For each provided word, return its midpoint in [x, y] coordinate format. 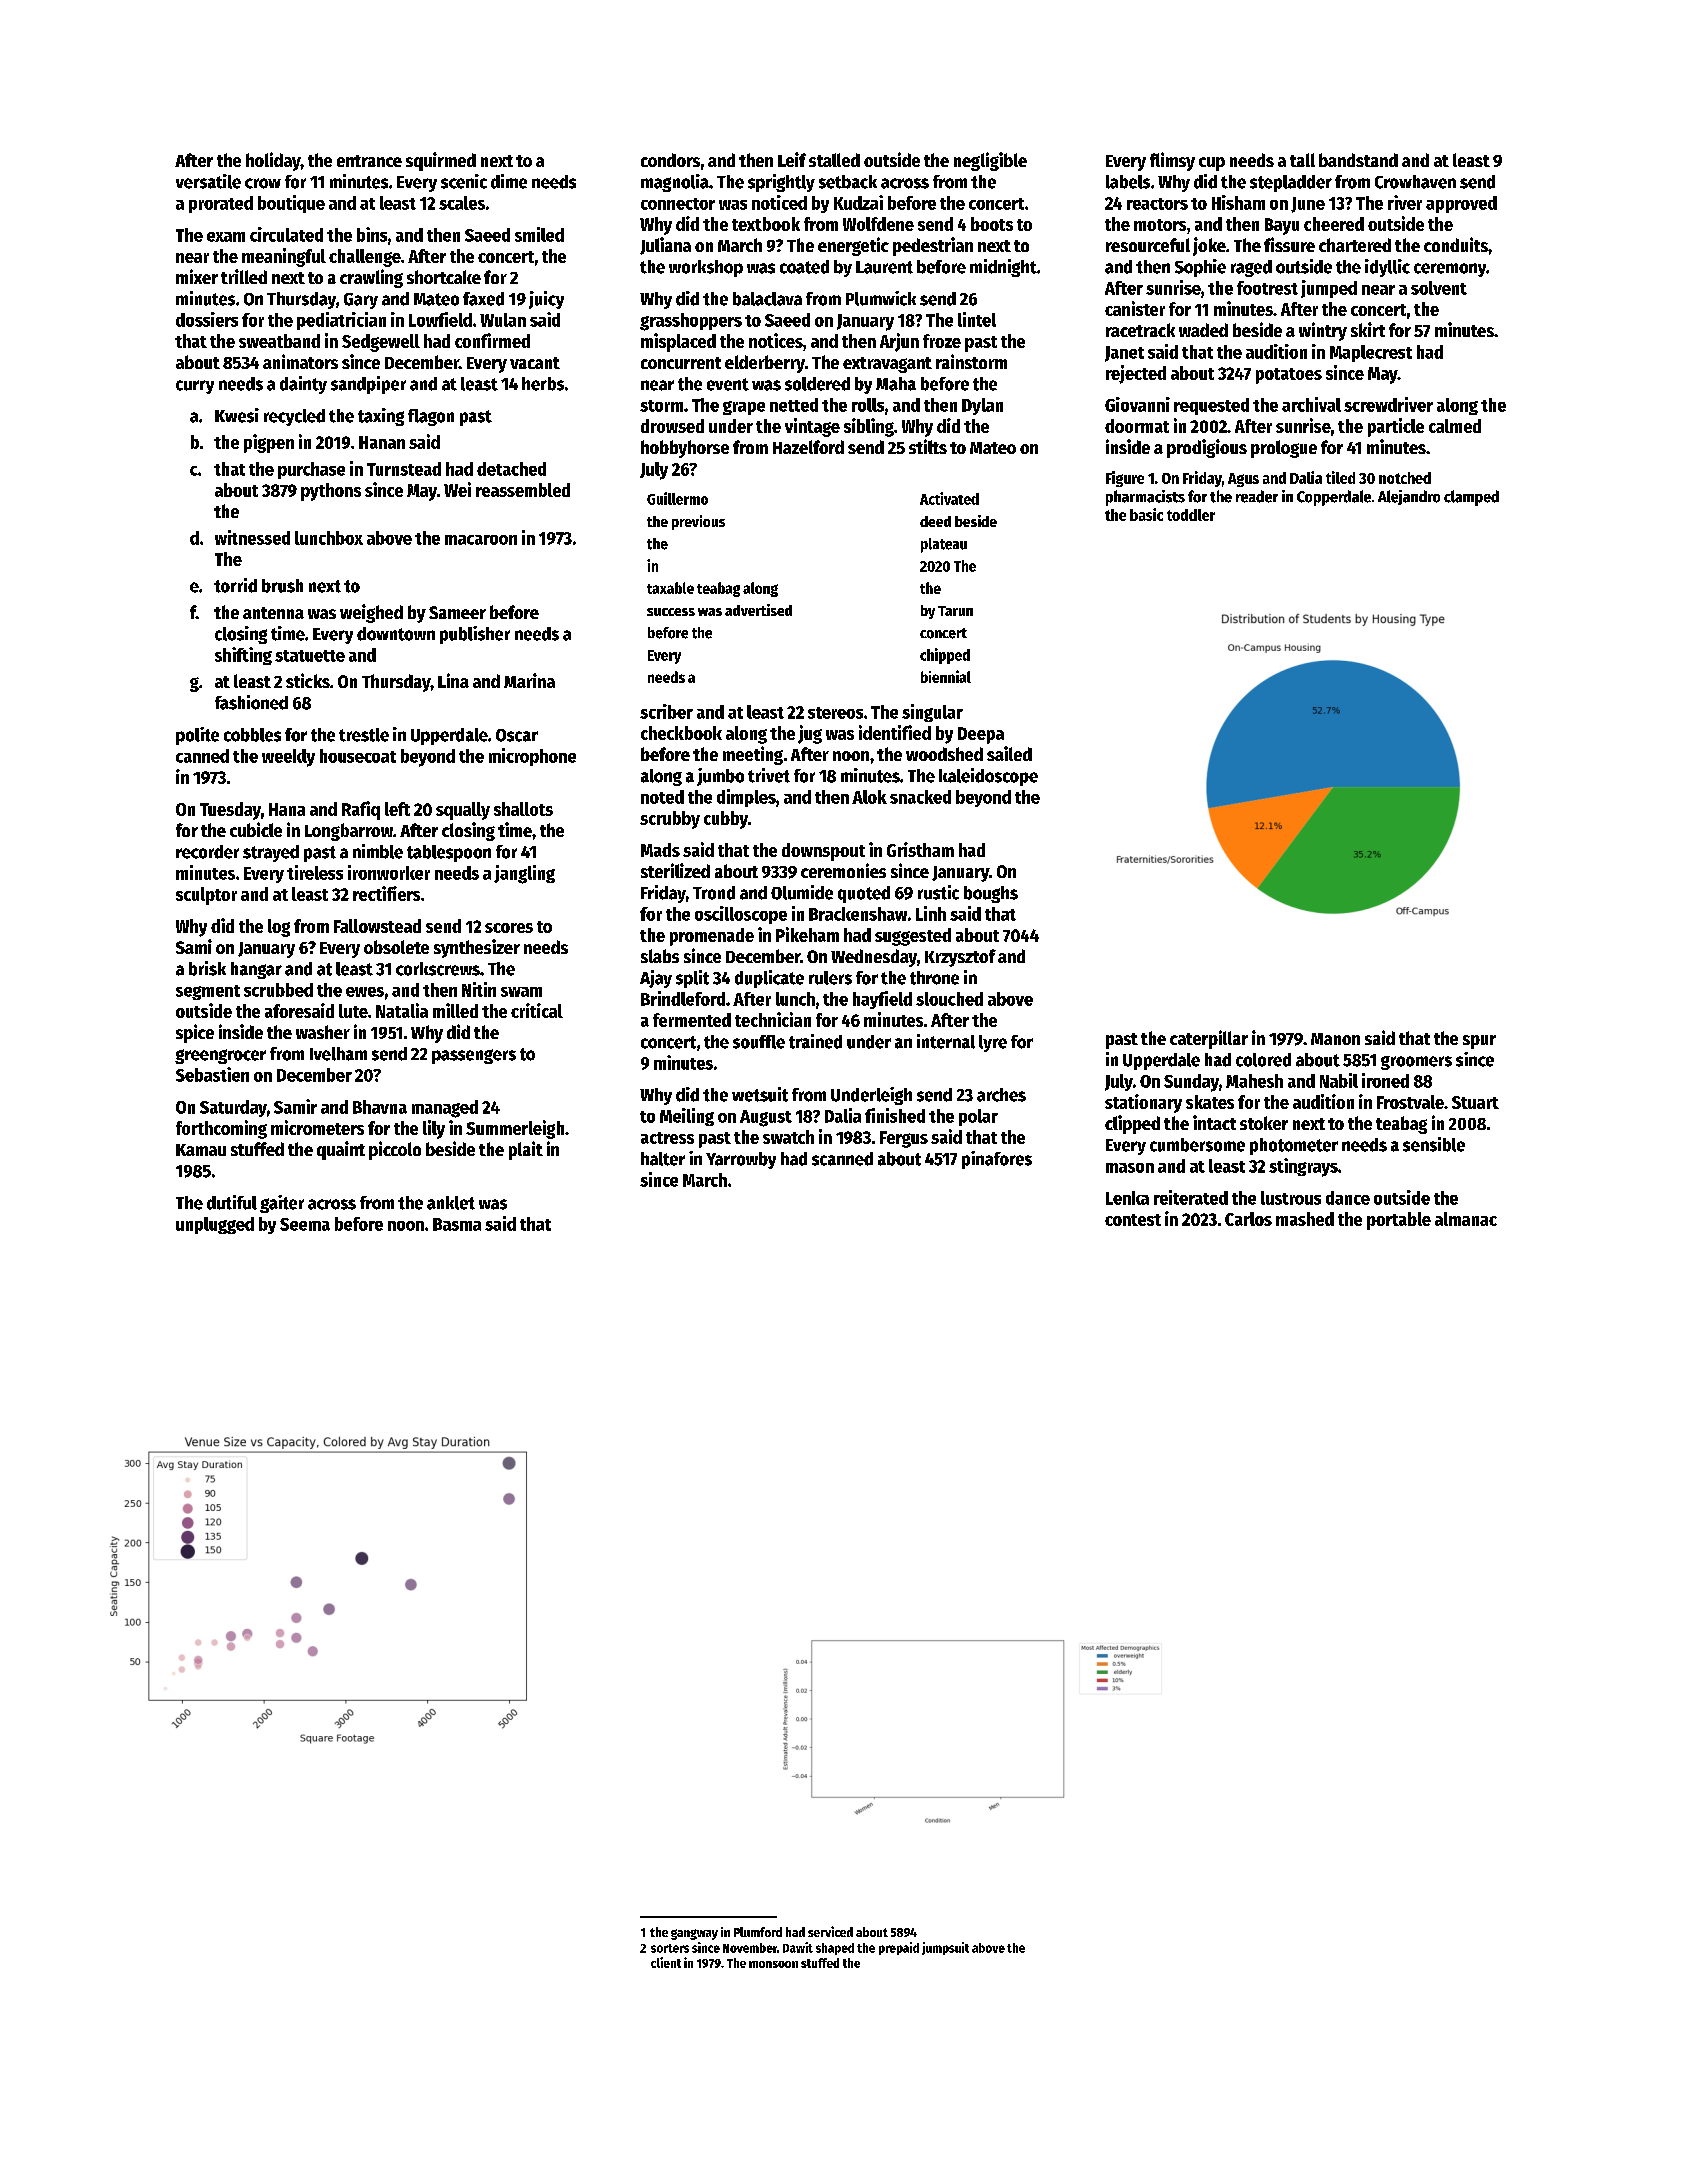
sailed [1009, 753]
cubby [726, 820]
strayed [271, 853]
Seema [305, 1224]
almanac [1466, 1219]
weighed [371, 613]
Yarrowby [741, 1160]
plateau [944, 545]
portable [1399, 1221]
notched [1405, 478]
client [666, 1962]
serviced [830, 1931]
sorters [670, 1948]
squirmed [441, 161]
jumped [1329, 289]
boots [992, 224]
